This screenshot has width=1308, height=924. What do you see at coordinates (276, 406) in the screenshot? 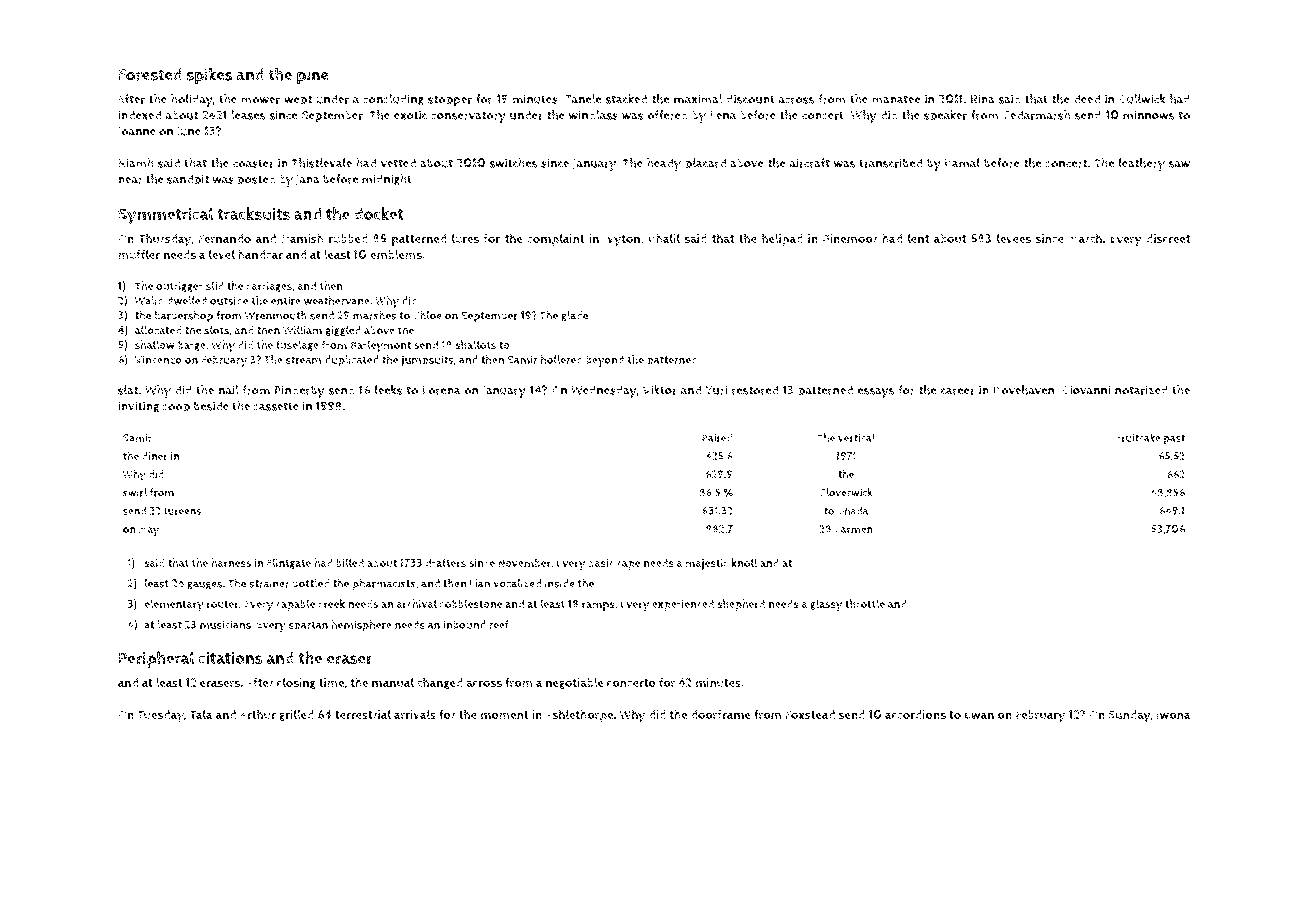
I see `cassette` at bounding box center [276, 406].
